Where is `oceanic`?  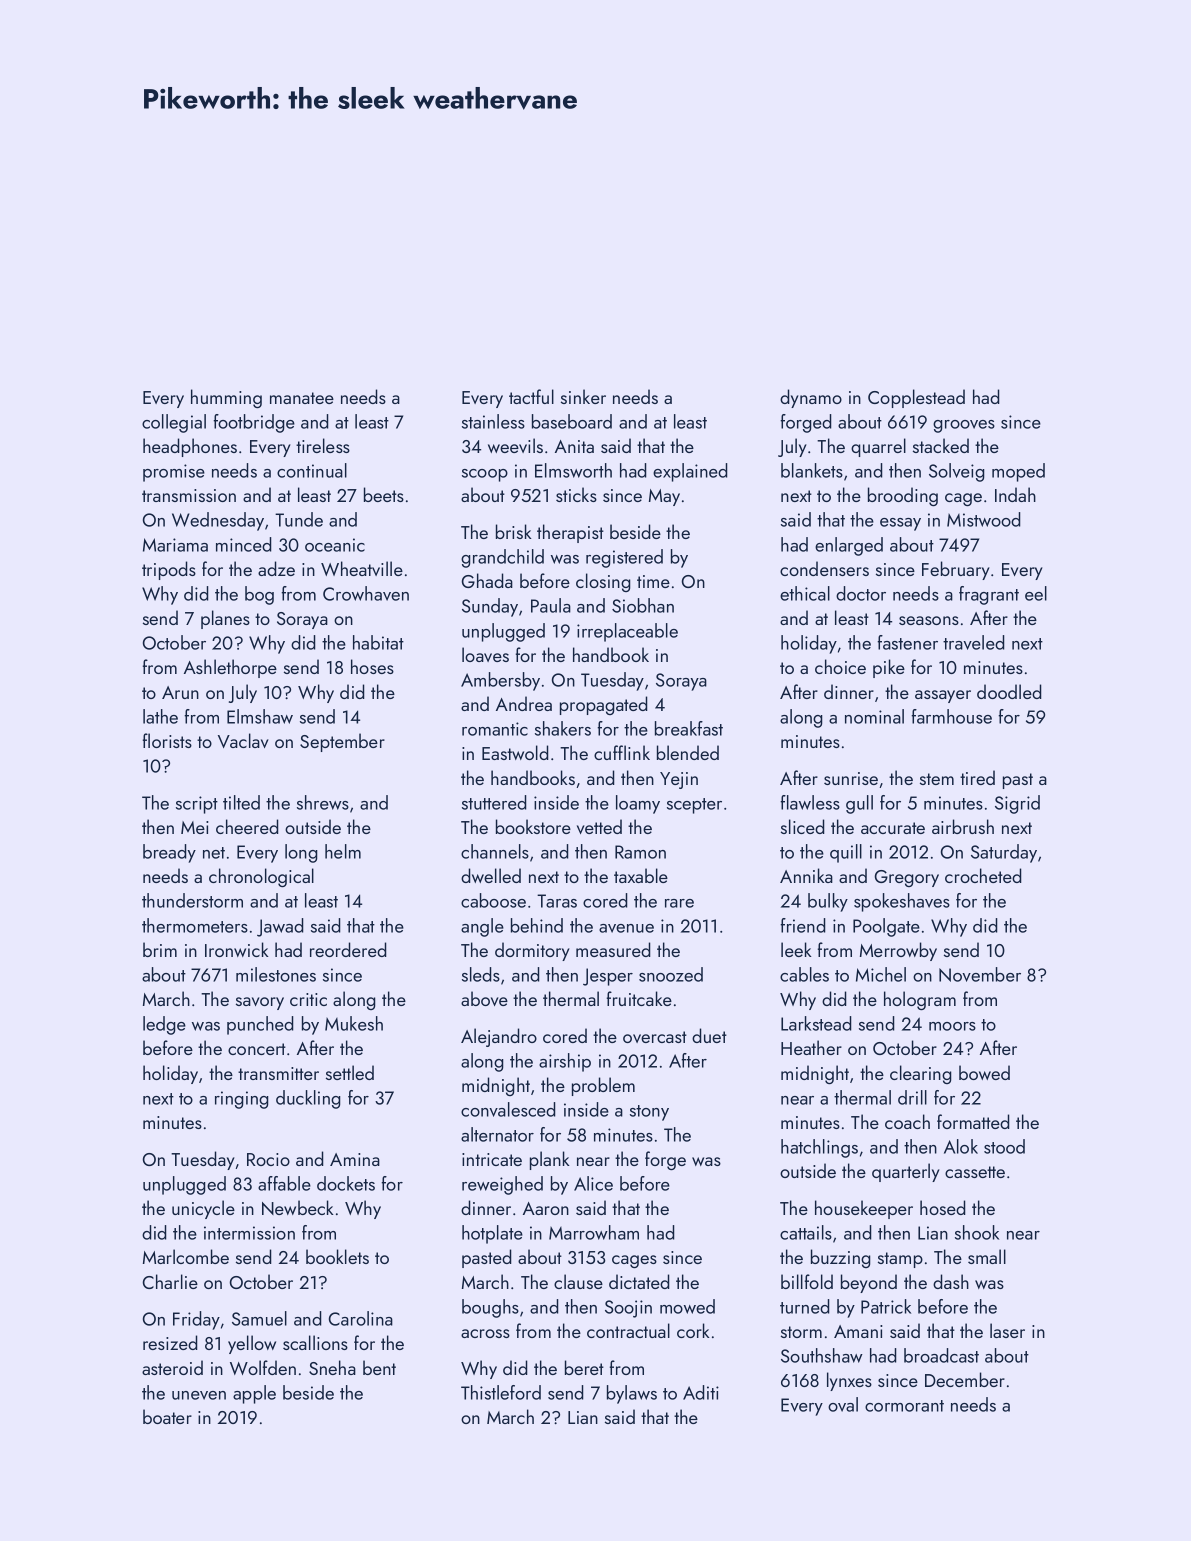
oceanic is located at coordinates (335, 545).
